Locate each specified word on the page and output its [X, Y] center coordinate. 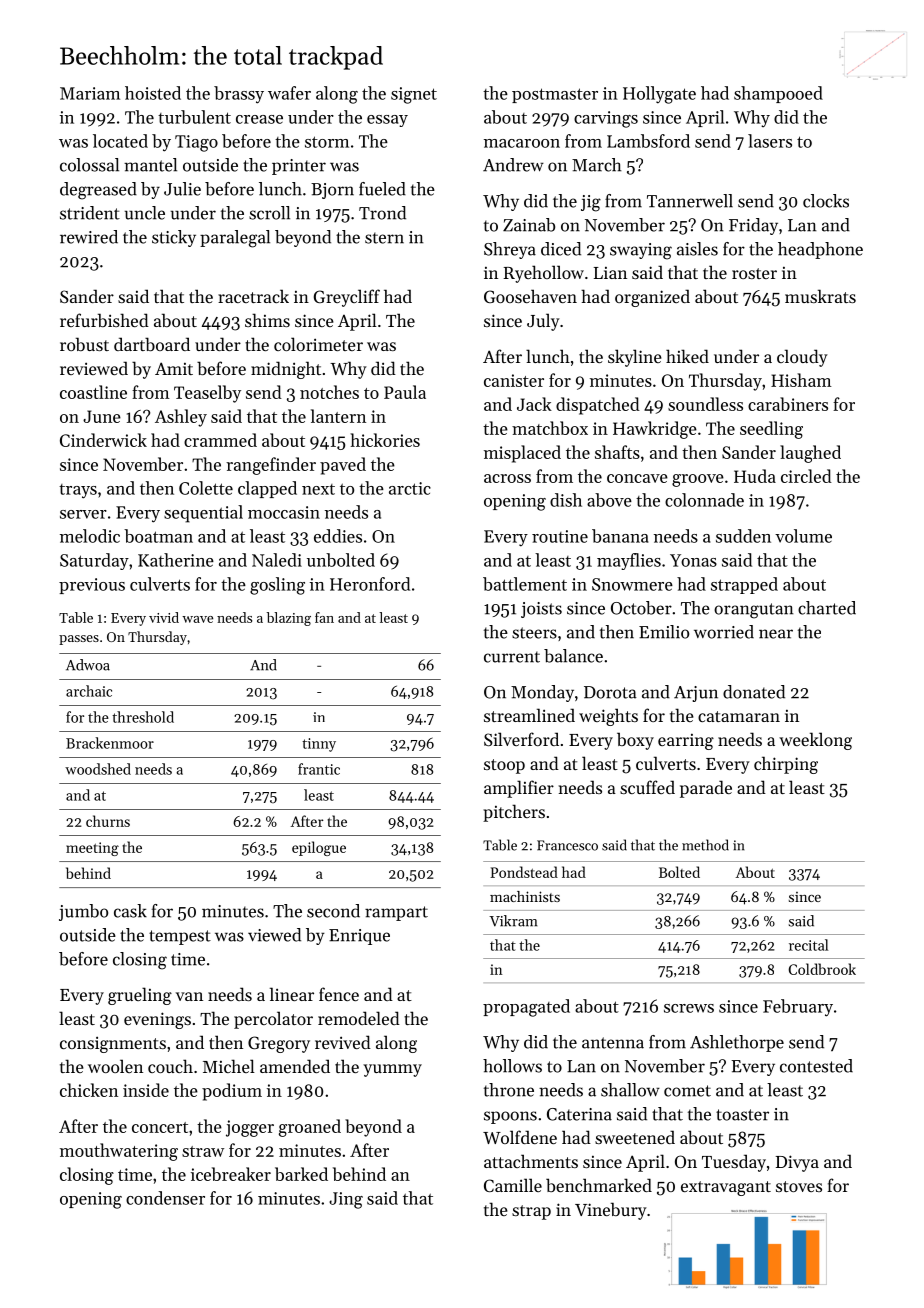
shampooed [778, 94]
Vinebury [611, 1211]
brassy [239, 95]
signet [414, 95]
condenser [165, 1198]
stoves [799, 1186]
